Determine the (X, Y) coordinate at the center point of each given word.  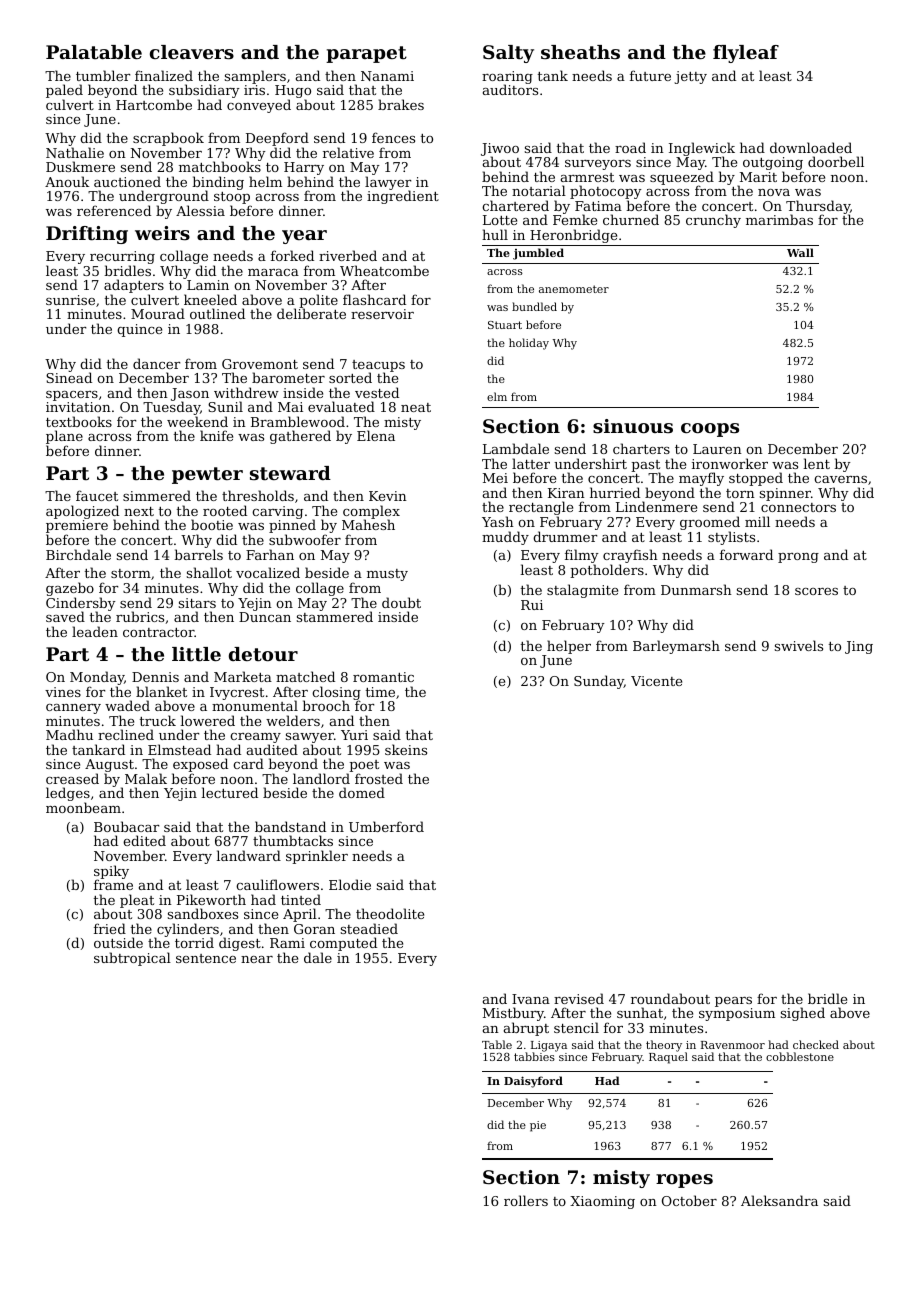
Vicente (656, 681)
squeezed (682, 178)
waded (127, 705)
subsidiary (204, 91)
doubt (401, 602)
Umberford (386, 826)
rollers (526, 1200)
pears (733, 1002)
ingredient (403, 197)
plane (64, 437)
